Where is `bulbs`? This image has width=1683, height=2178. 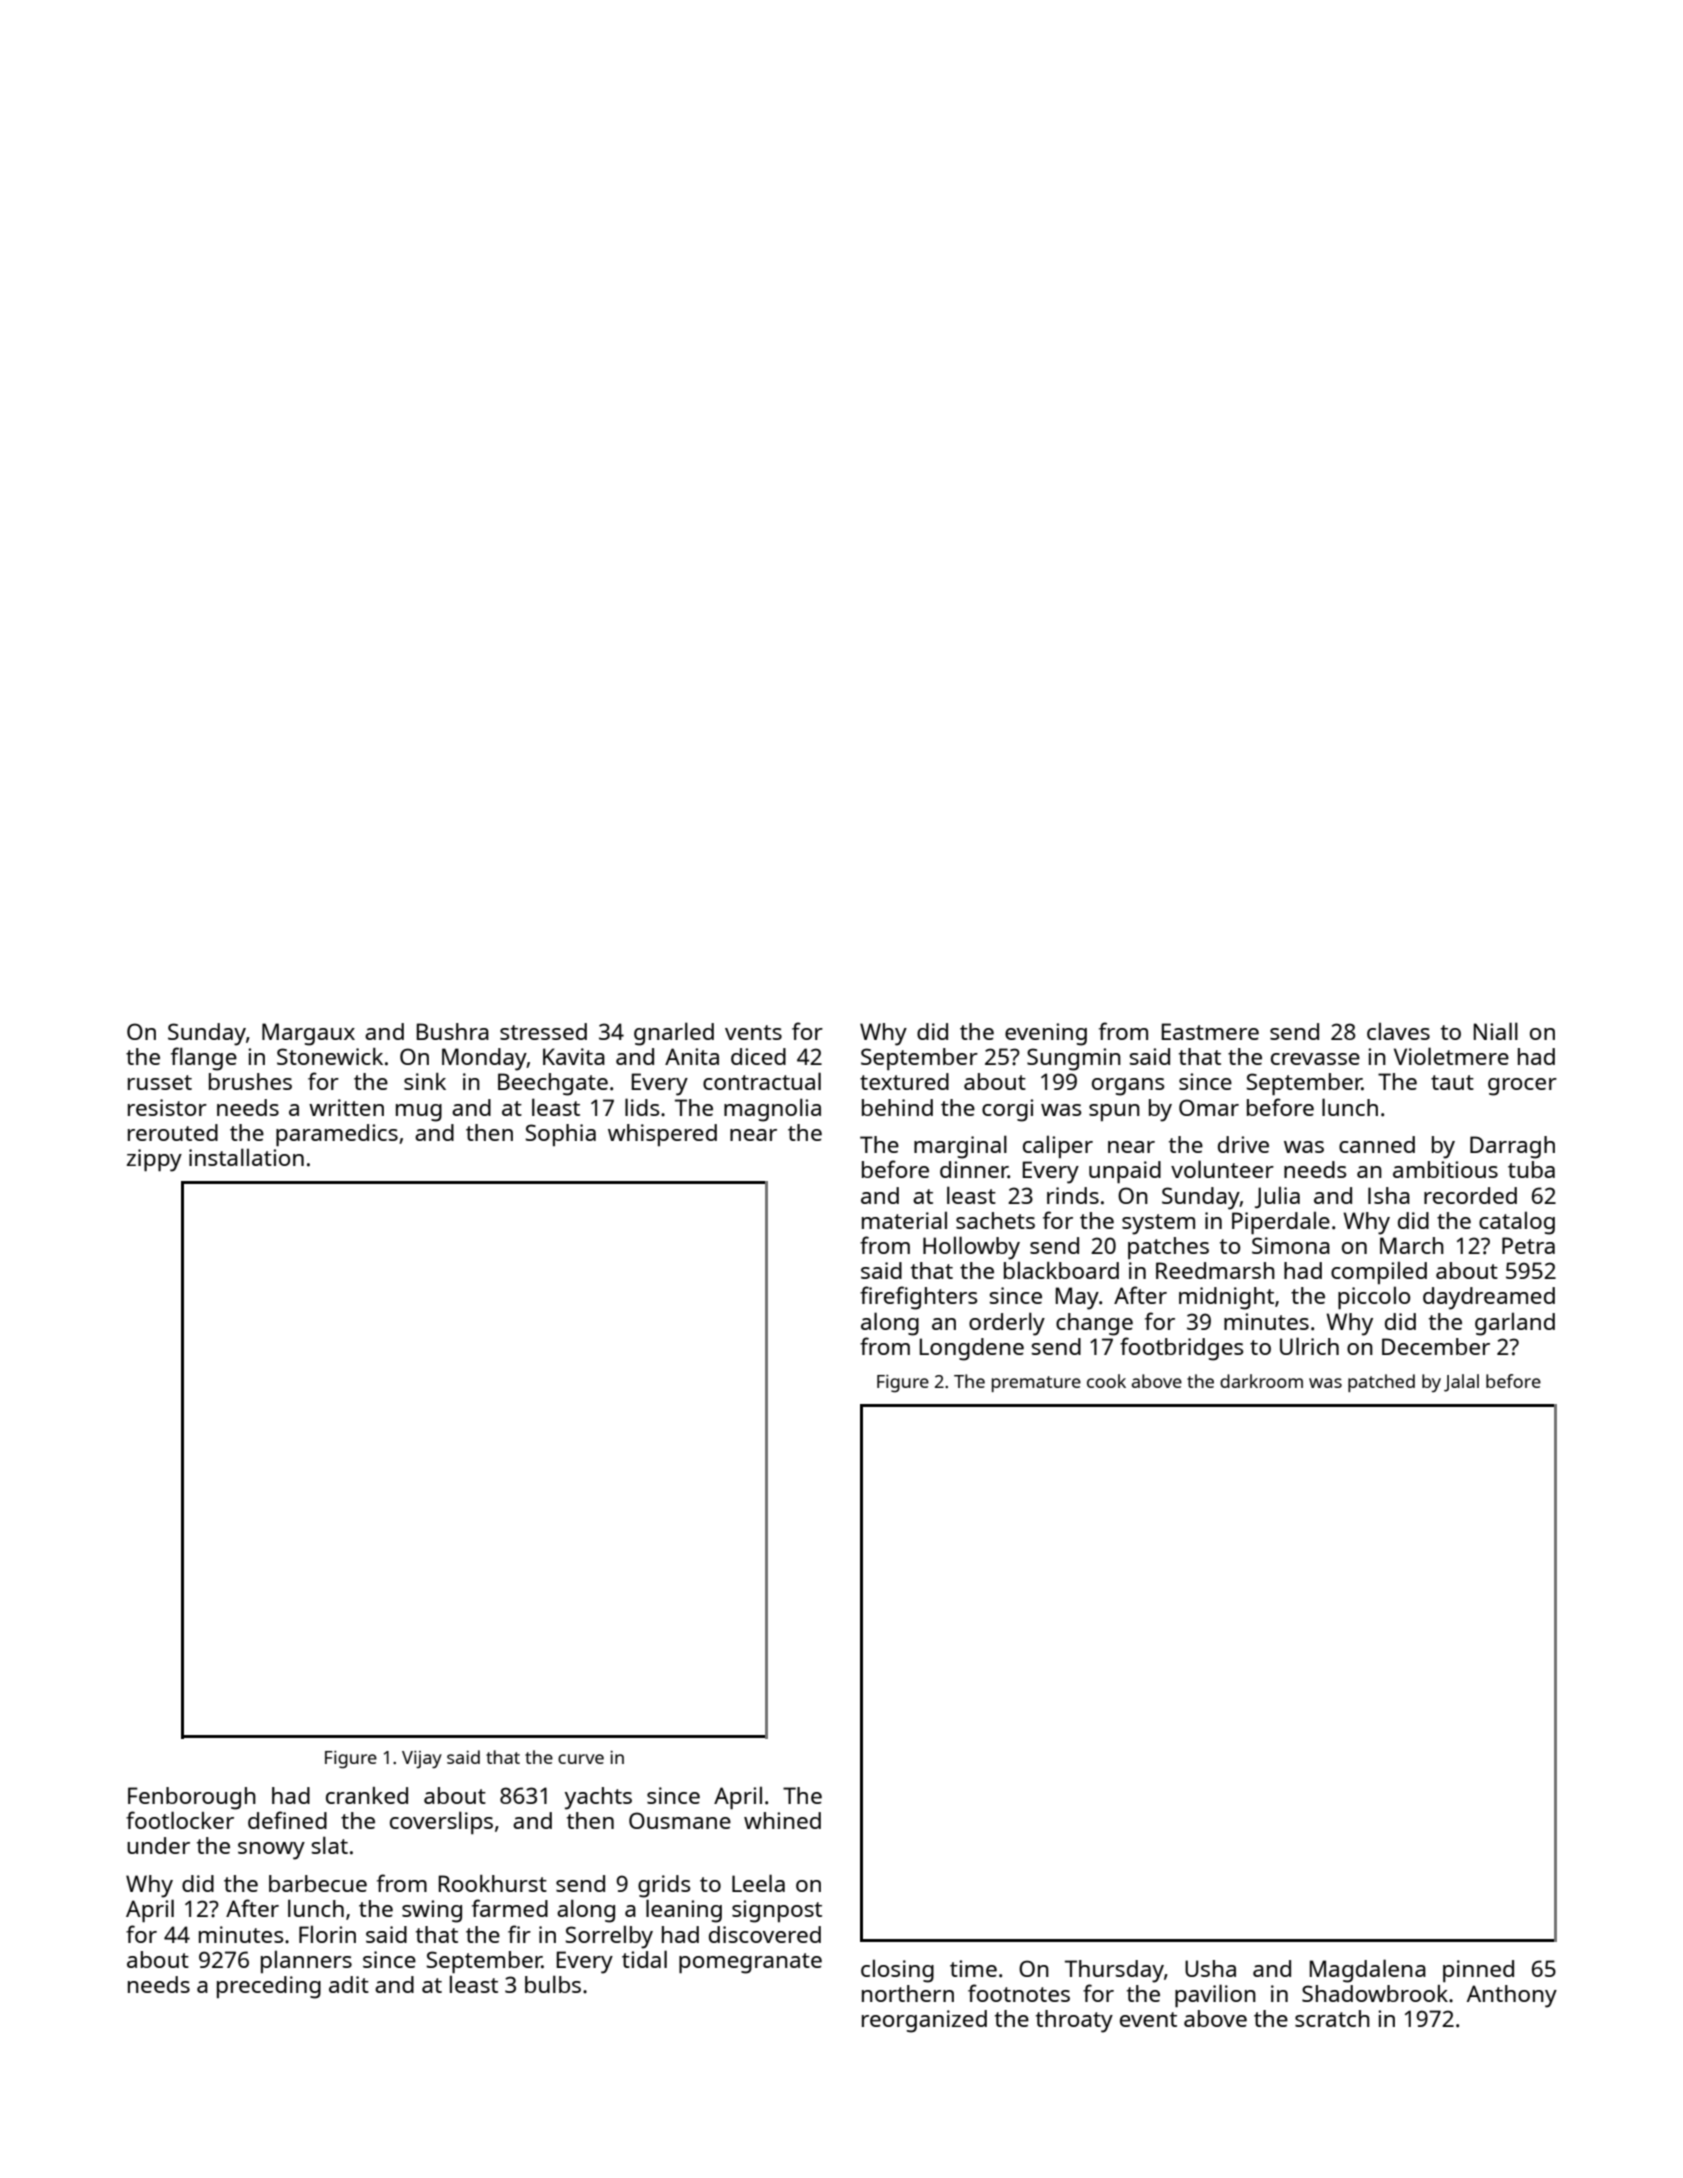 bulbs is located at coordinates (553, 1984).
